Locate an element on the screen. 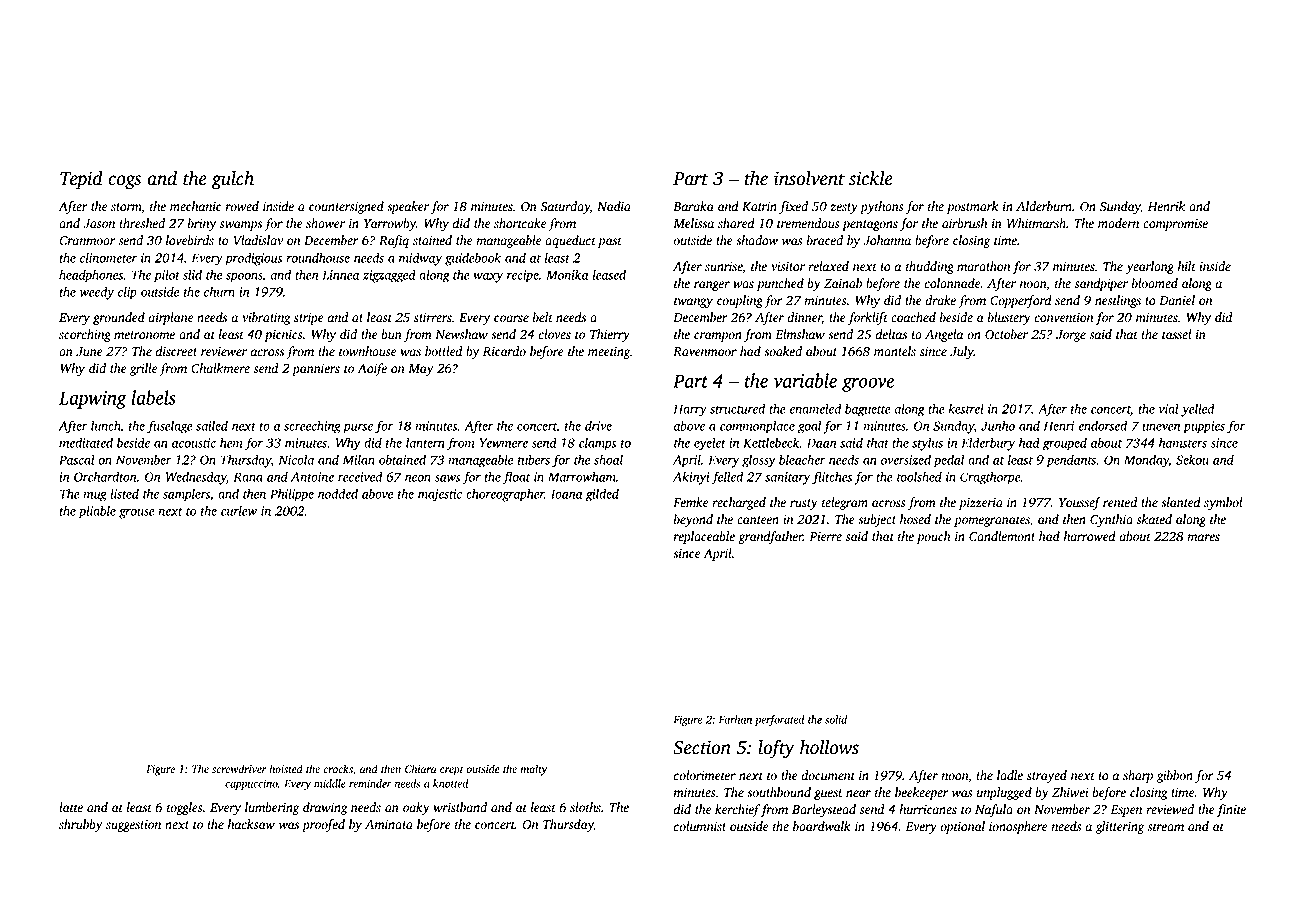 The height and width of the screenshot is (924, 1308). Aminata is located at coordinates (389, 825).
